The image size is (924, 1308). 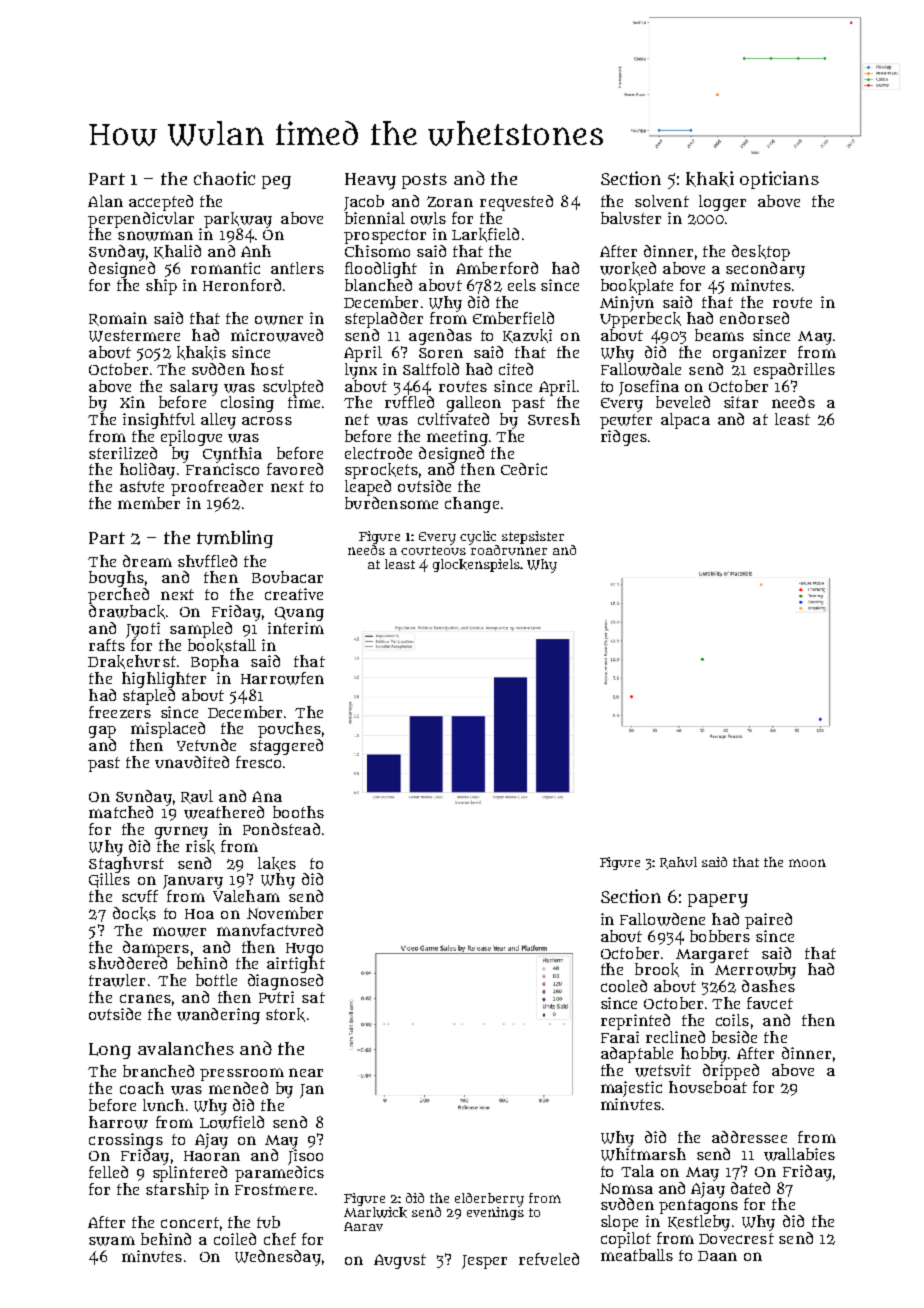 What do you see at coordinates (163, 1105) in the screenshot?
I see `lunch` at bounding box center [163, 1105].
